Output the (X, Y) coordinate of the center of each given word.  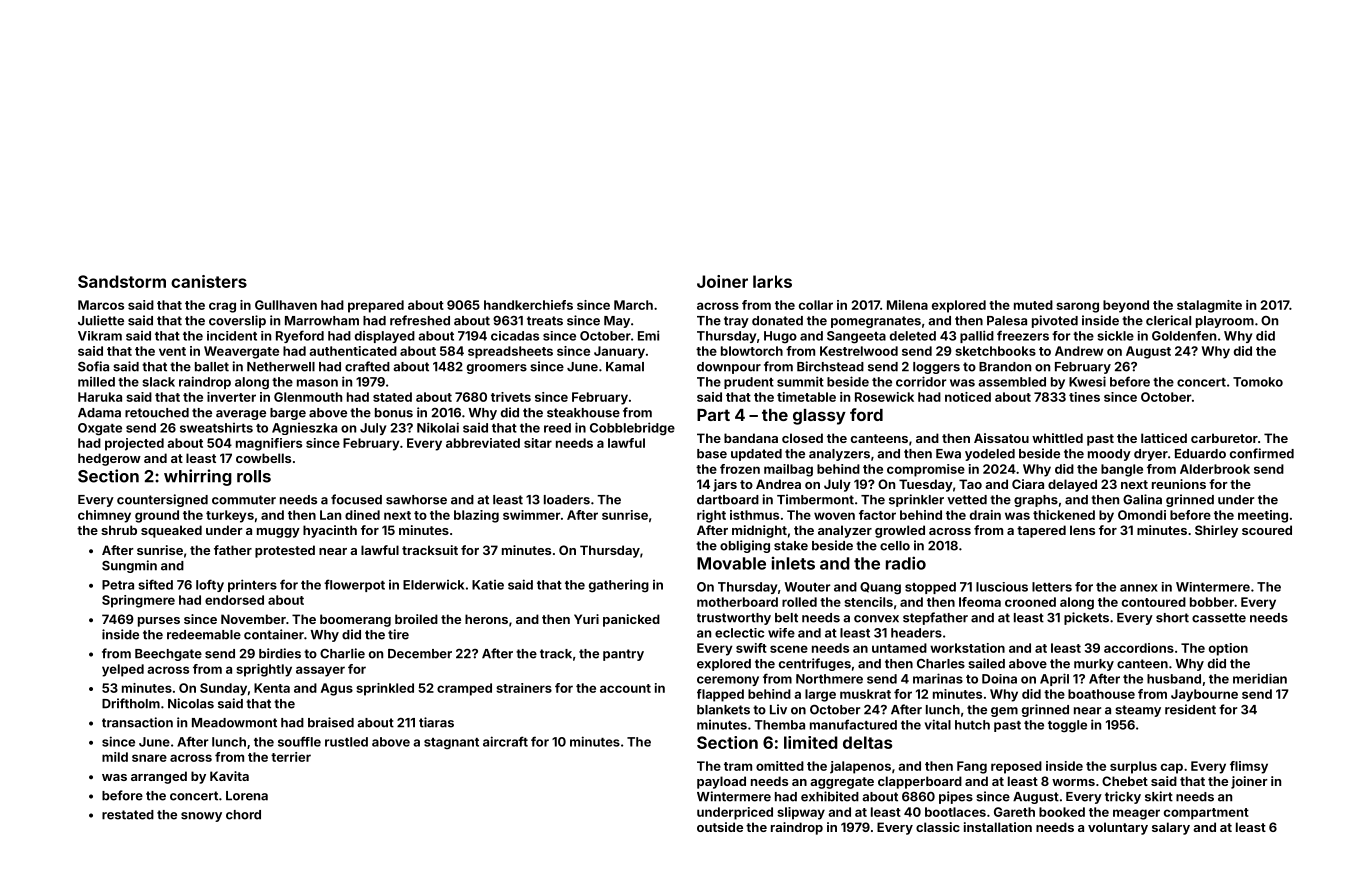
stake (791, 546)
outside (720, 827)
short (1172, 618)
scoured (1267, 530)
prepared (376, 306)
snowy (201, 817)
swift (751, 648)
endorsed (234, 600)
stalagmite (1209, 306)
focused (356, 499)
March (633, 305)
